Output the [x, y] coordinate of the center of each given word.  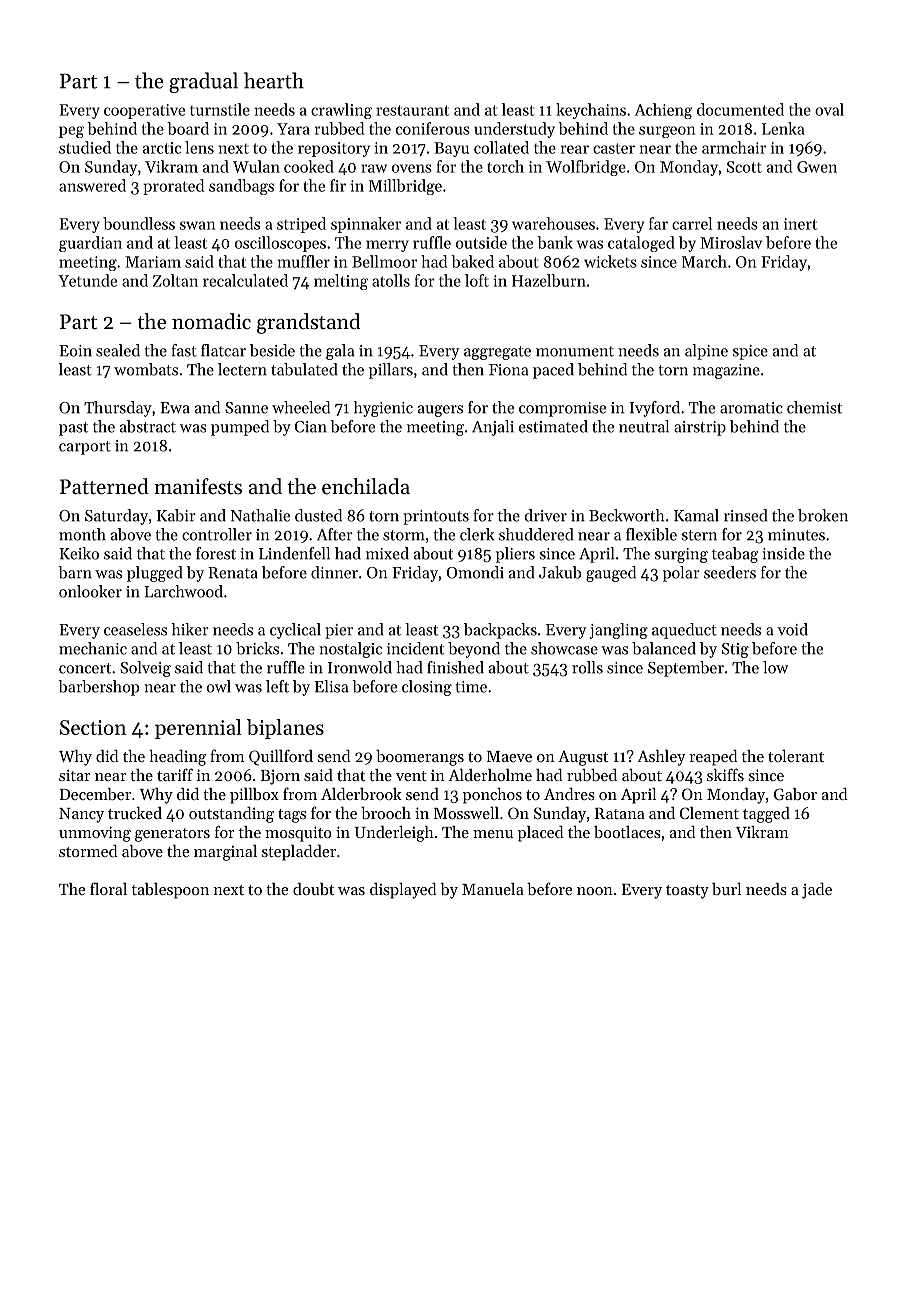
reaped [713, 758]
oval [829, 109]
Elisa [332, 686]
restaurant [412, 110]
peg [71, 132]
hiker [190, 629]
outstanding [231, 815]
